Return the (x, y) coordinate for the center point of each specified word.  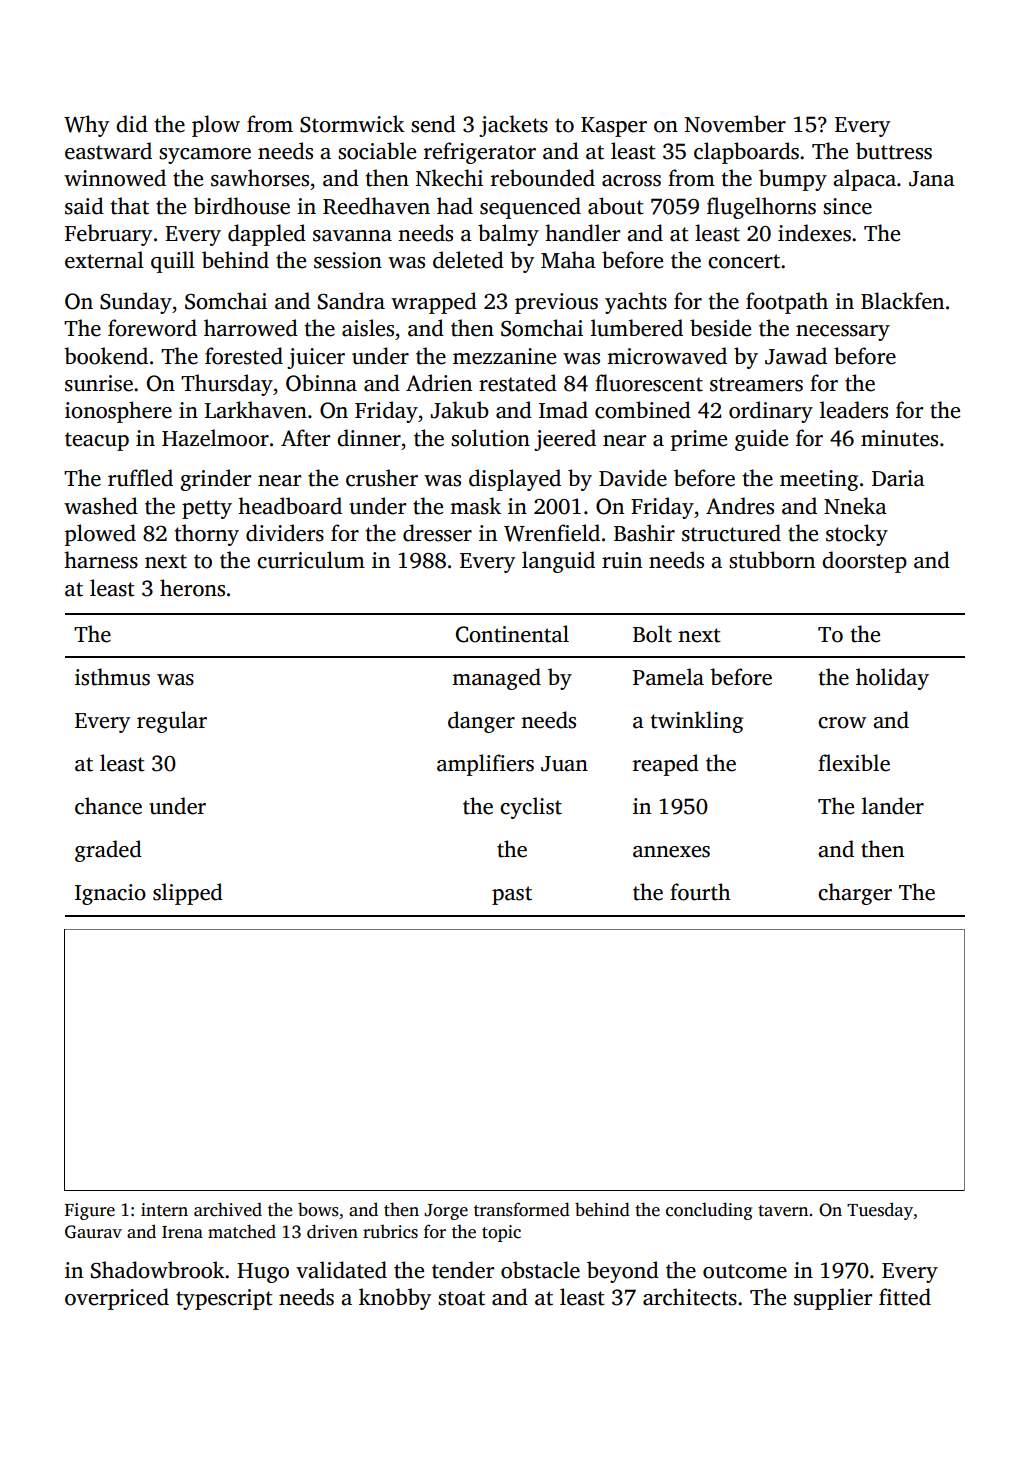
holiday (892, 679)
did (132, 124)
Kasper (614, 127)
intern (164, 1210)
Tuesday (880, 1211)
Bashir (644, 533)
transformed (522, 1209)
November (735, 124)
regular (172, 722)
